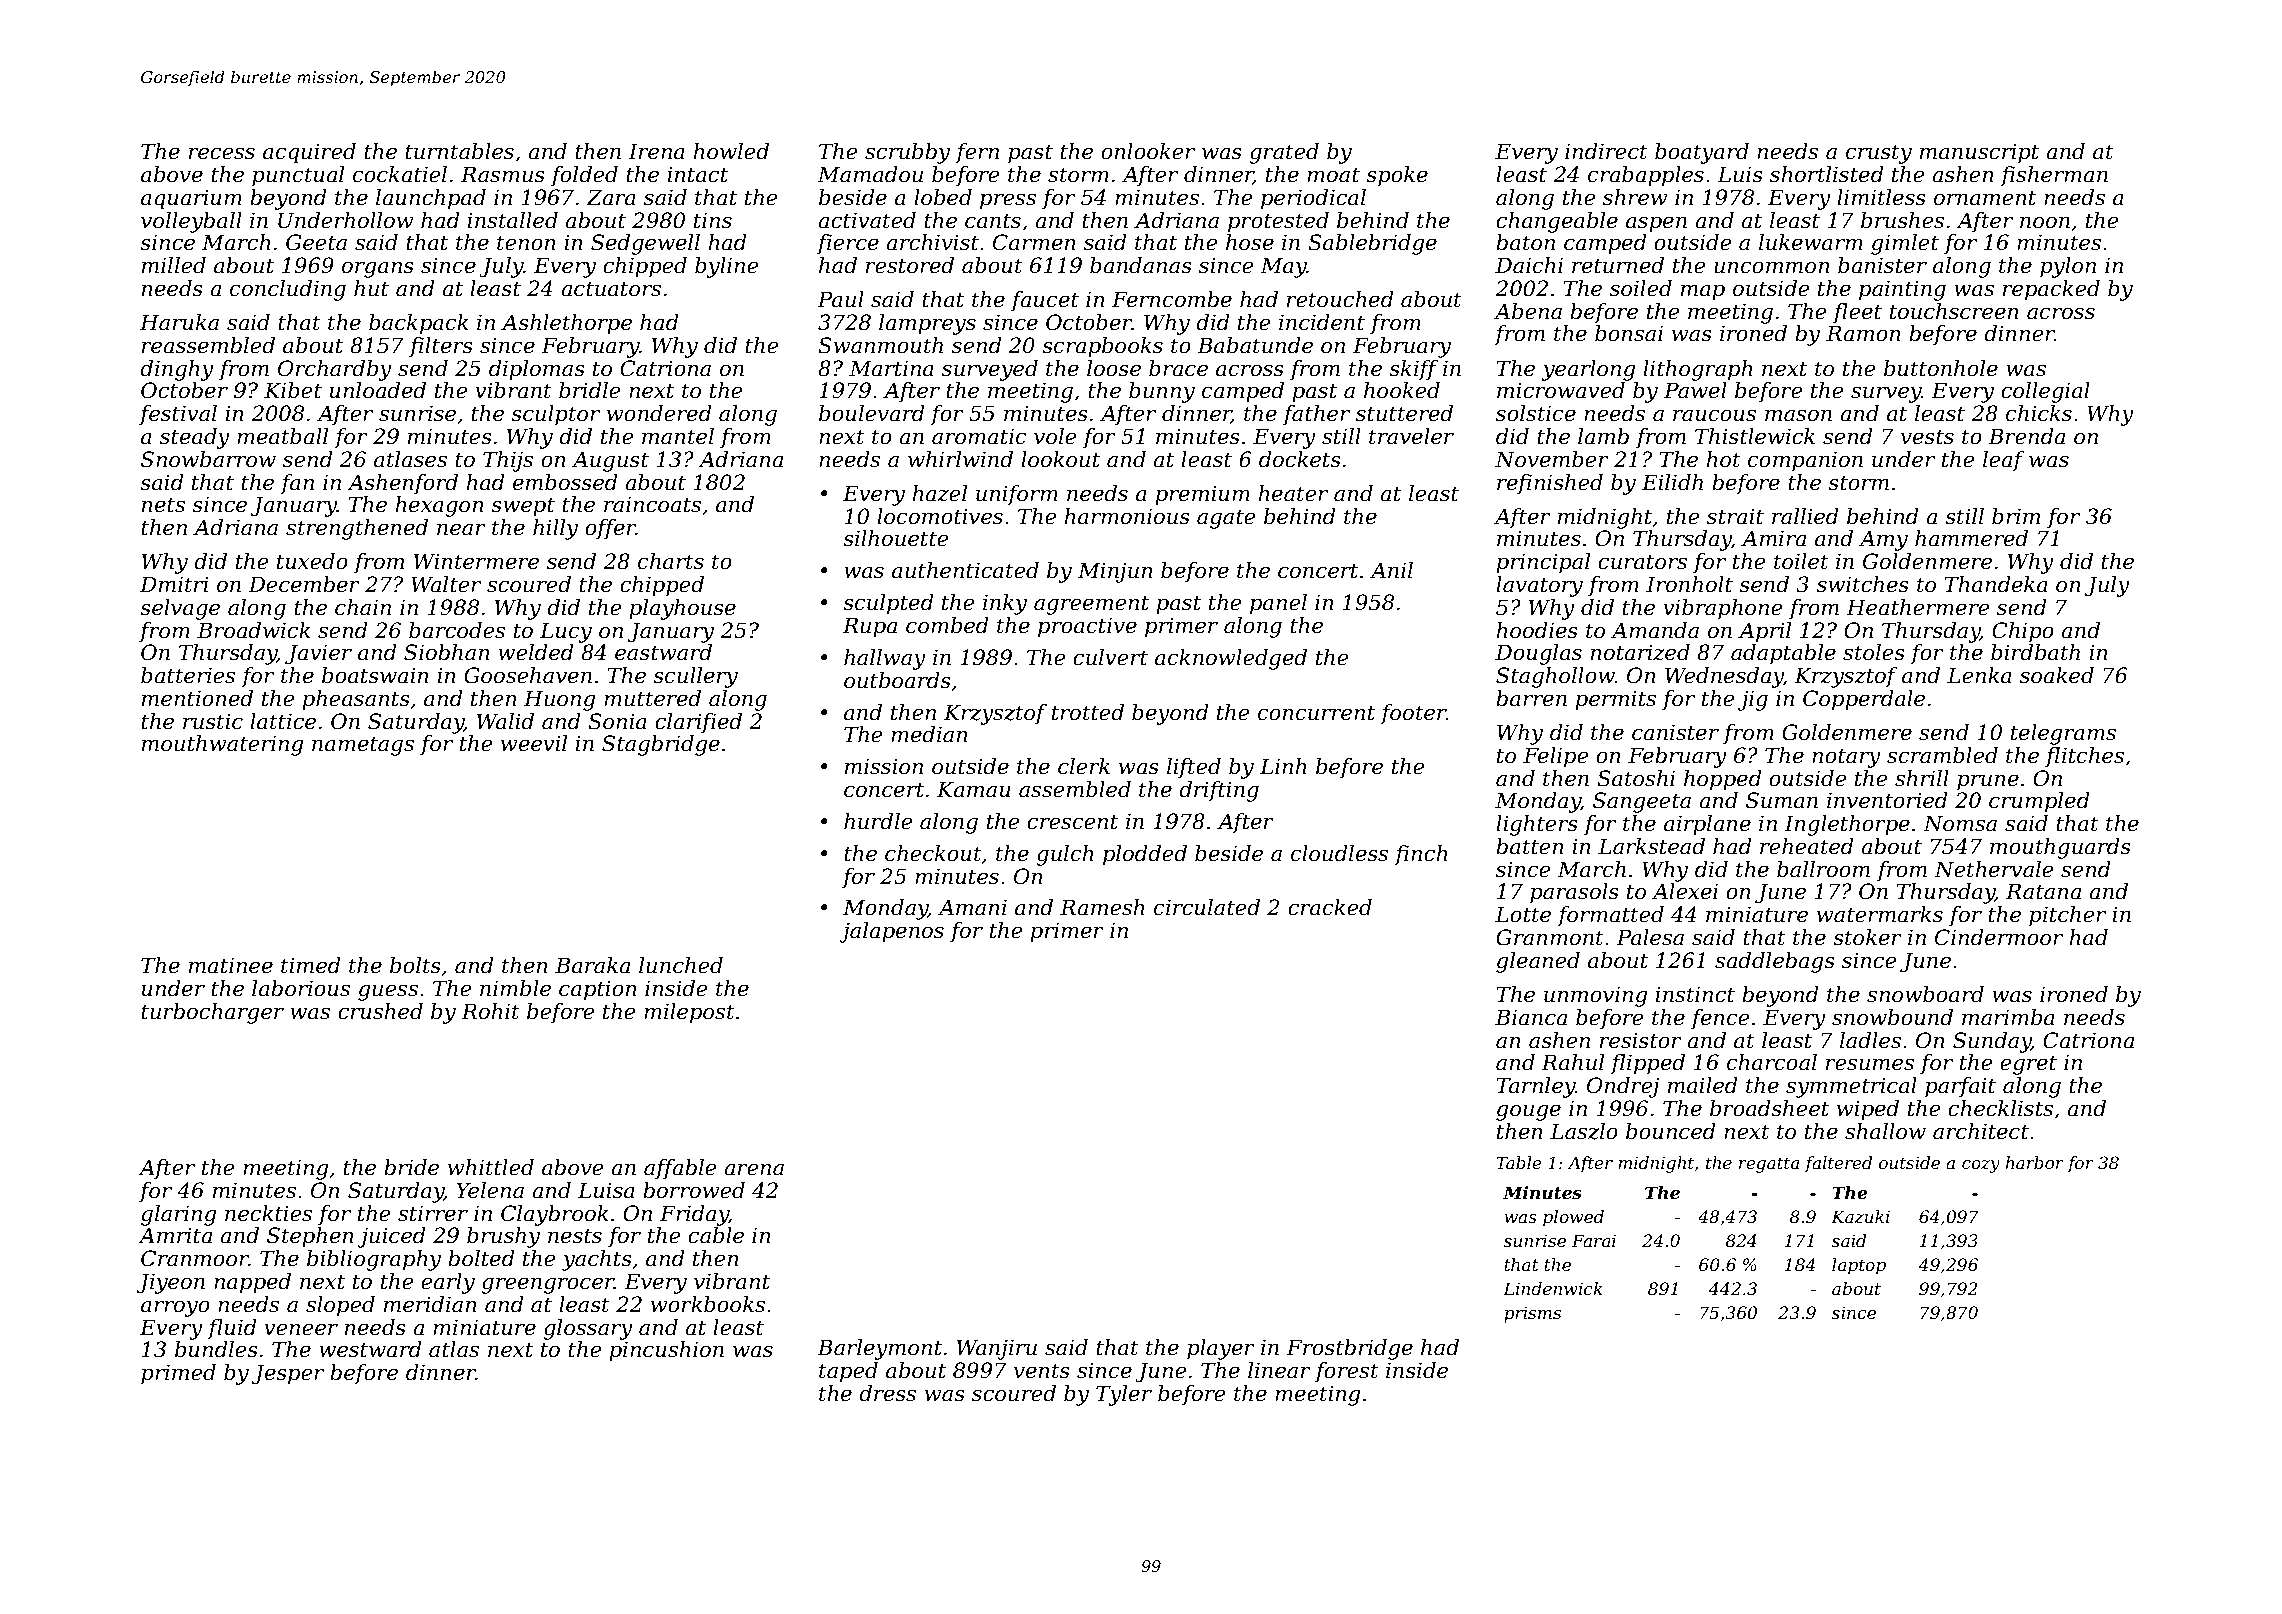 The image size is (2282, 1614). What do you see at coordinates (304, 584) in the page?
I see `December` at bounding box center [304, 584].
